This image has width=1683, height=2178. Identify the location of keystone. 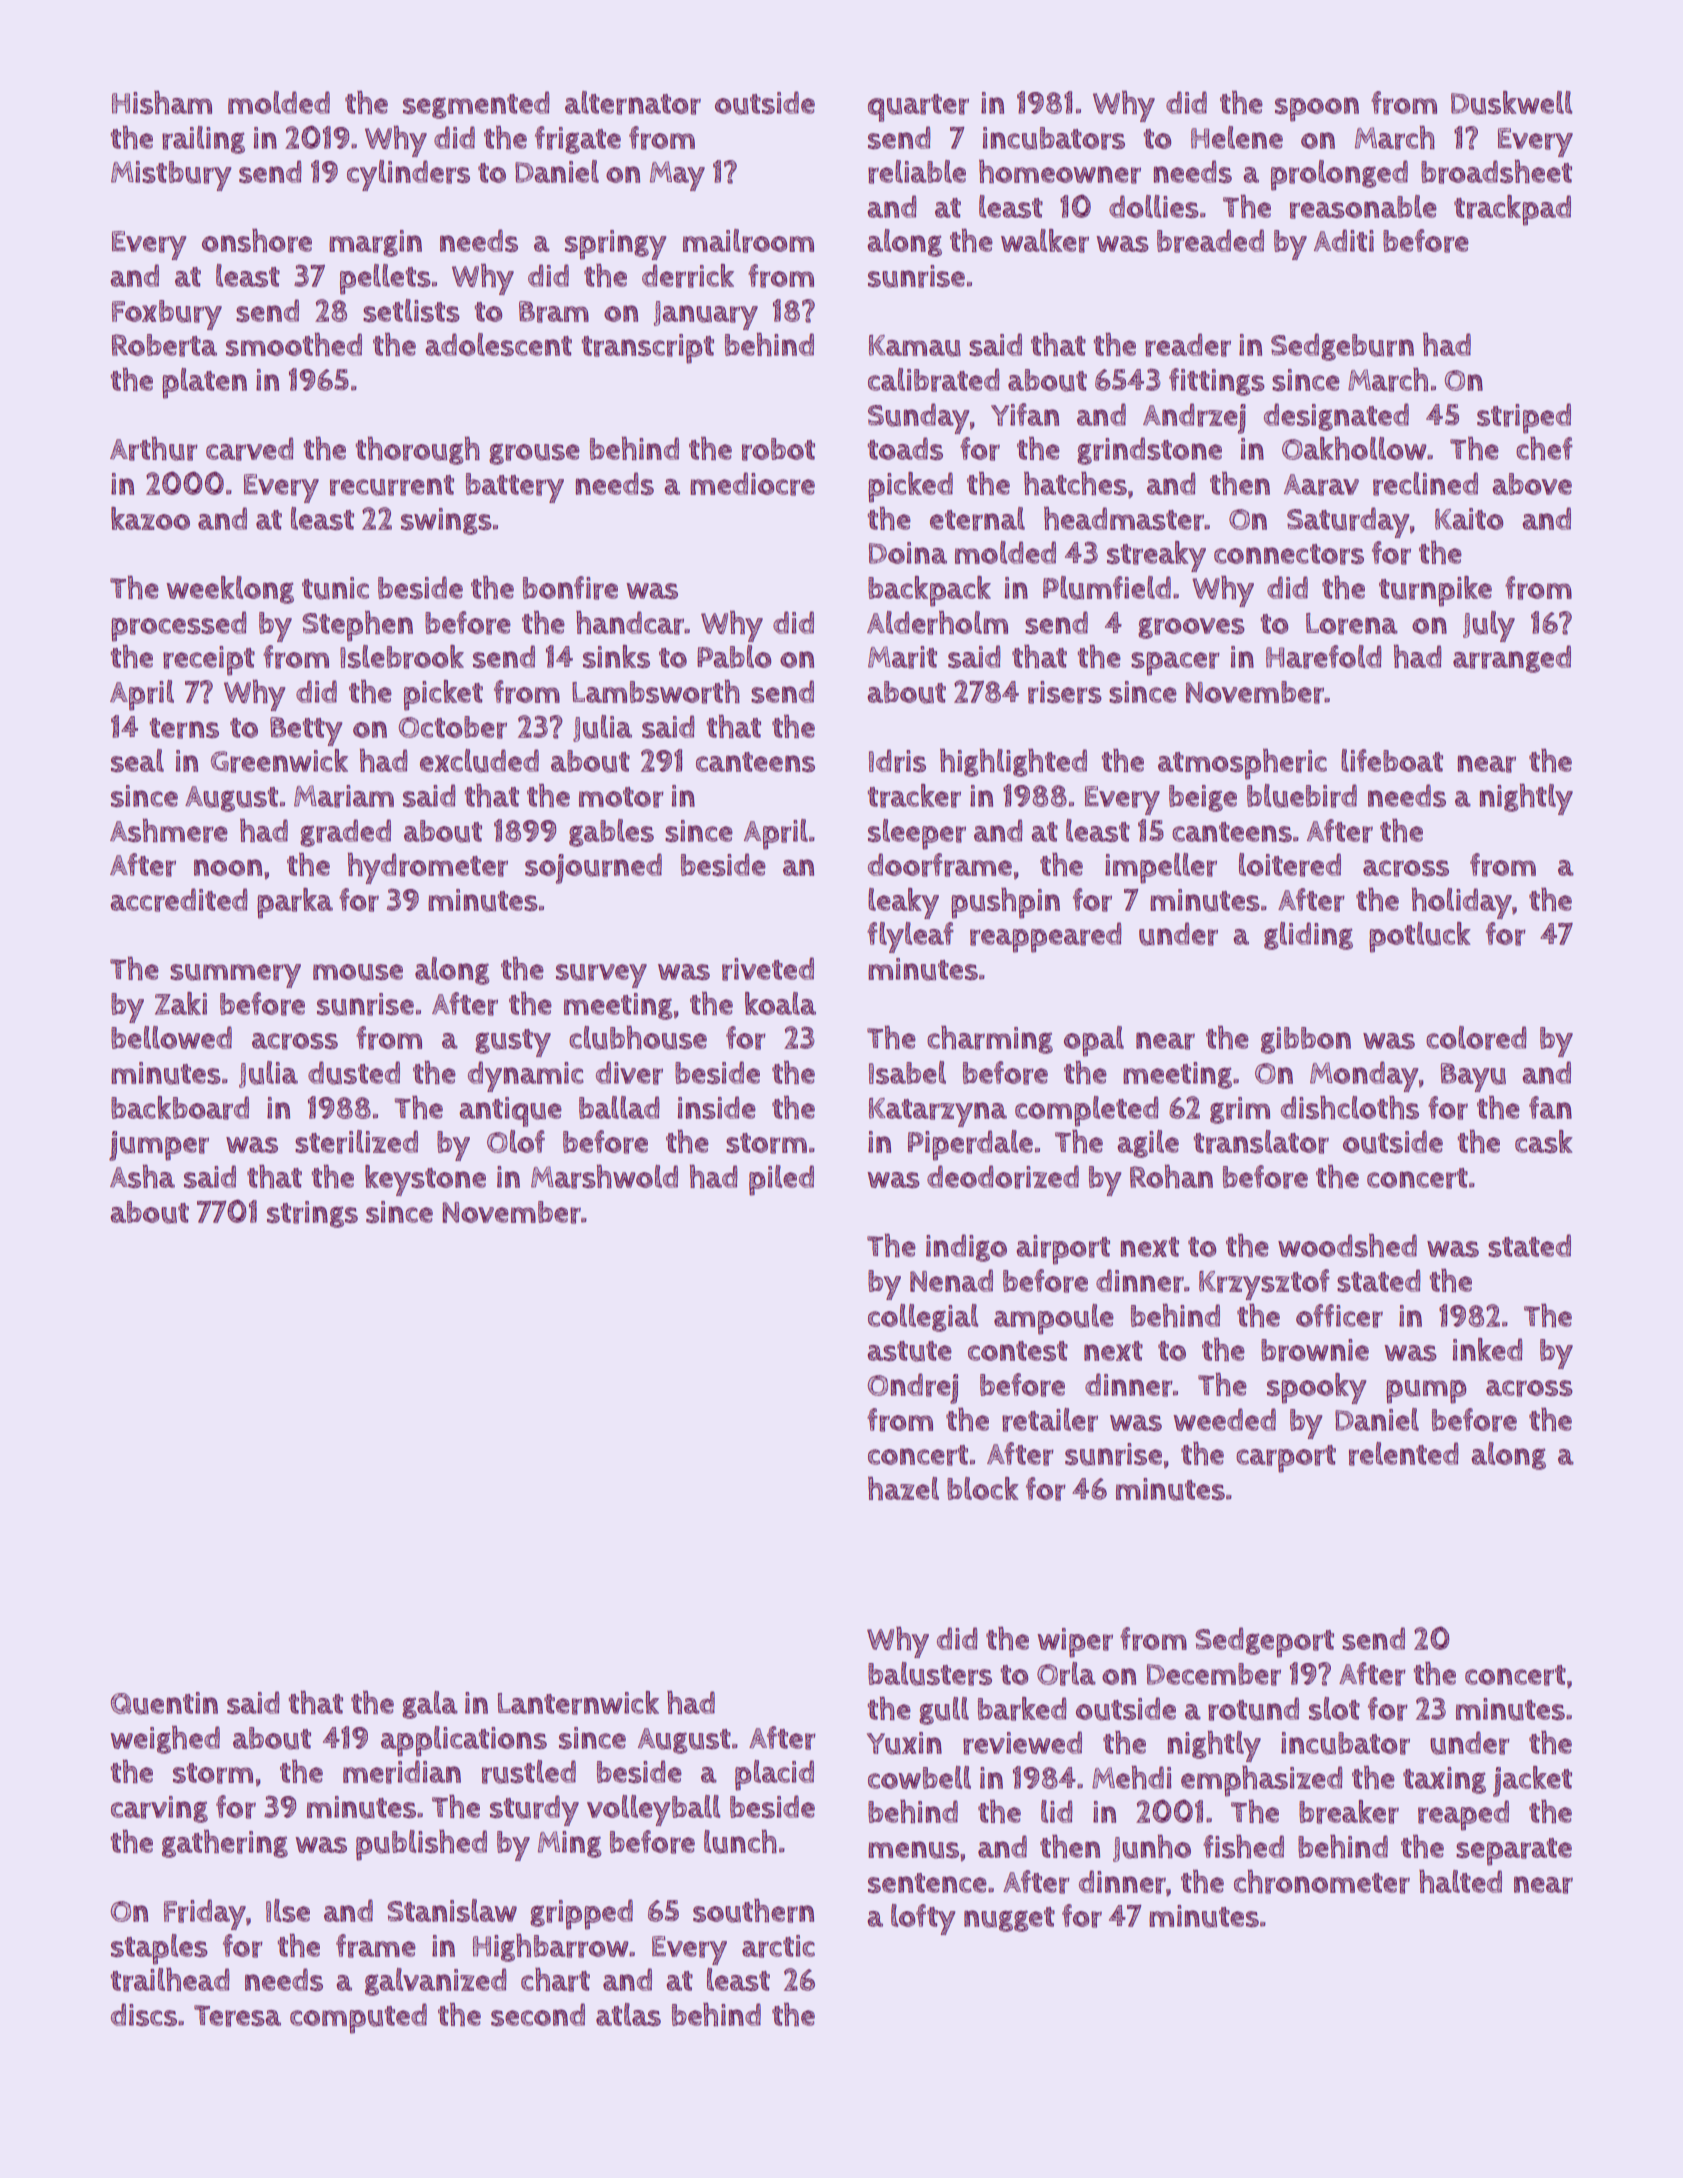
(425, 1180).
